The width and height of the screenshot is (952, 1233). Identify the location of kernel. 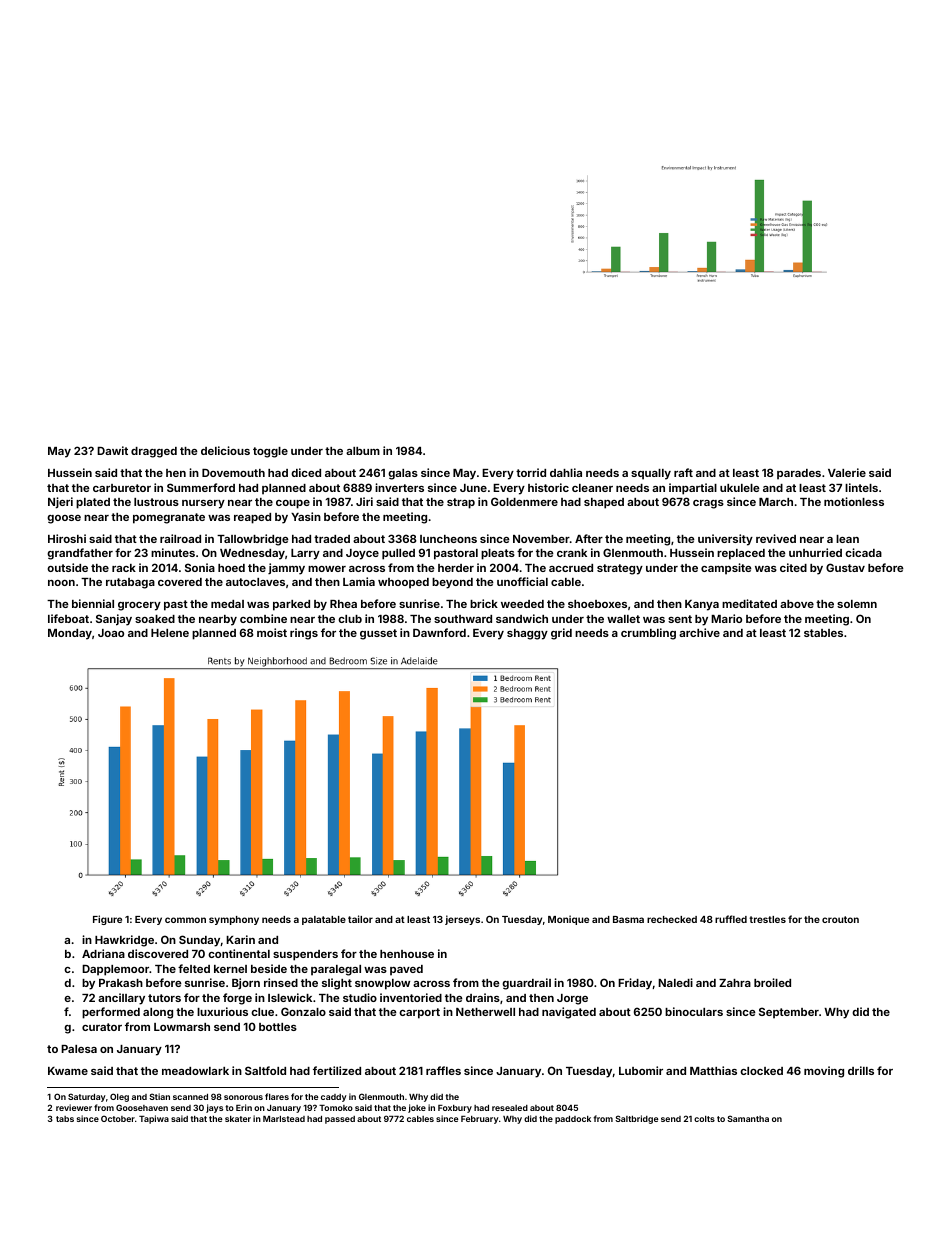
(230, 969).
